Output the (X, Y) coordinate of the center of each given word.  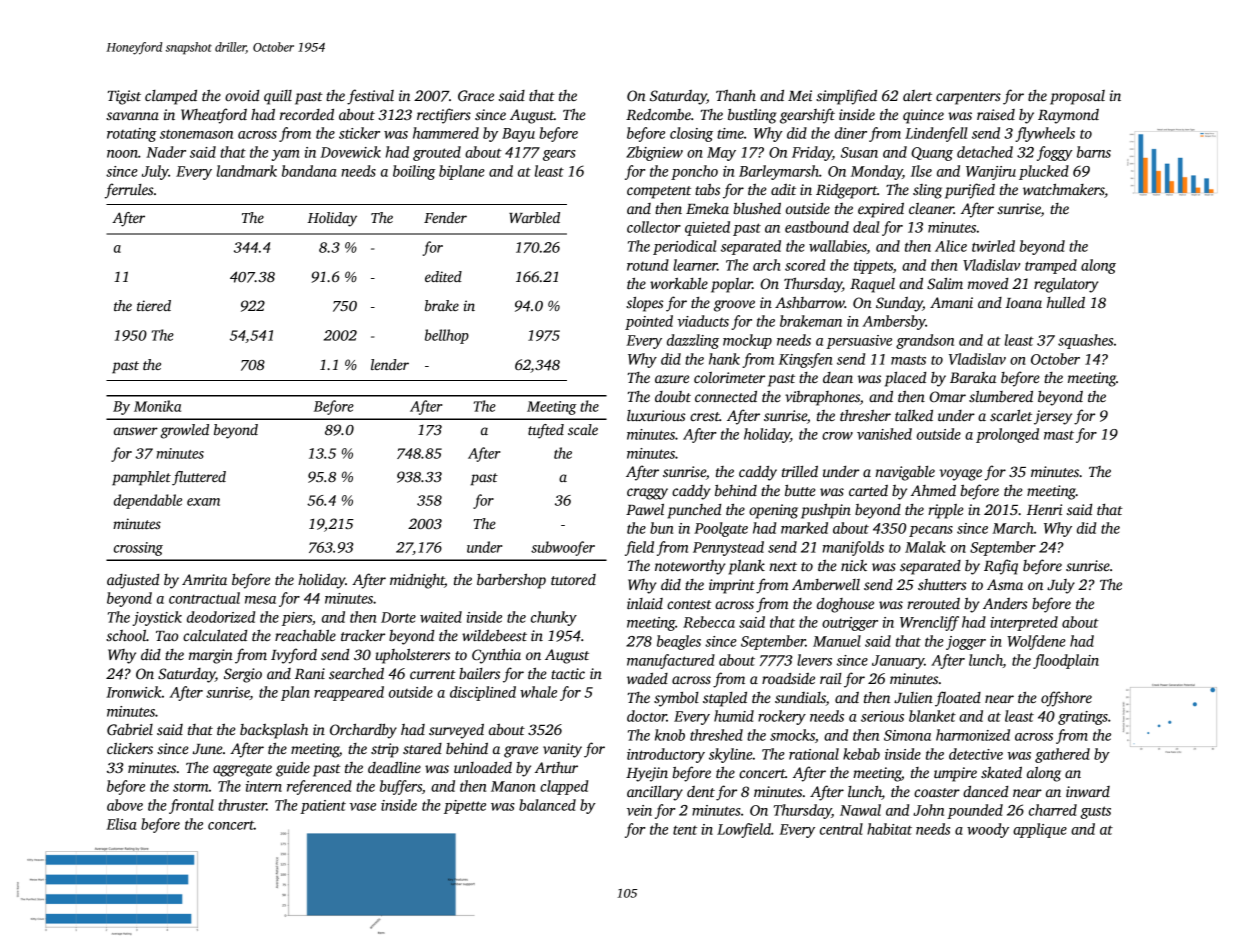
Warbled (534, 217)
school (126, 635)
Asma (1005, 584)
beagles (679, 642)
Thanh (736, 95)
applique (1040, 830)
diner (851, 133)
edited (443, 276)
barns (1094, 152)
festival (370, 97)
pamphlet (141, 478)
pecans (931, 531)
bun (661, 528)
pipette (465, 807)
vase (362, 807)
